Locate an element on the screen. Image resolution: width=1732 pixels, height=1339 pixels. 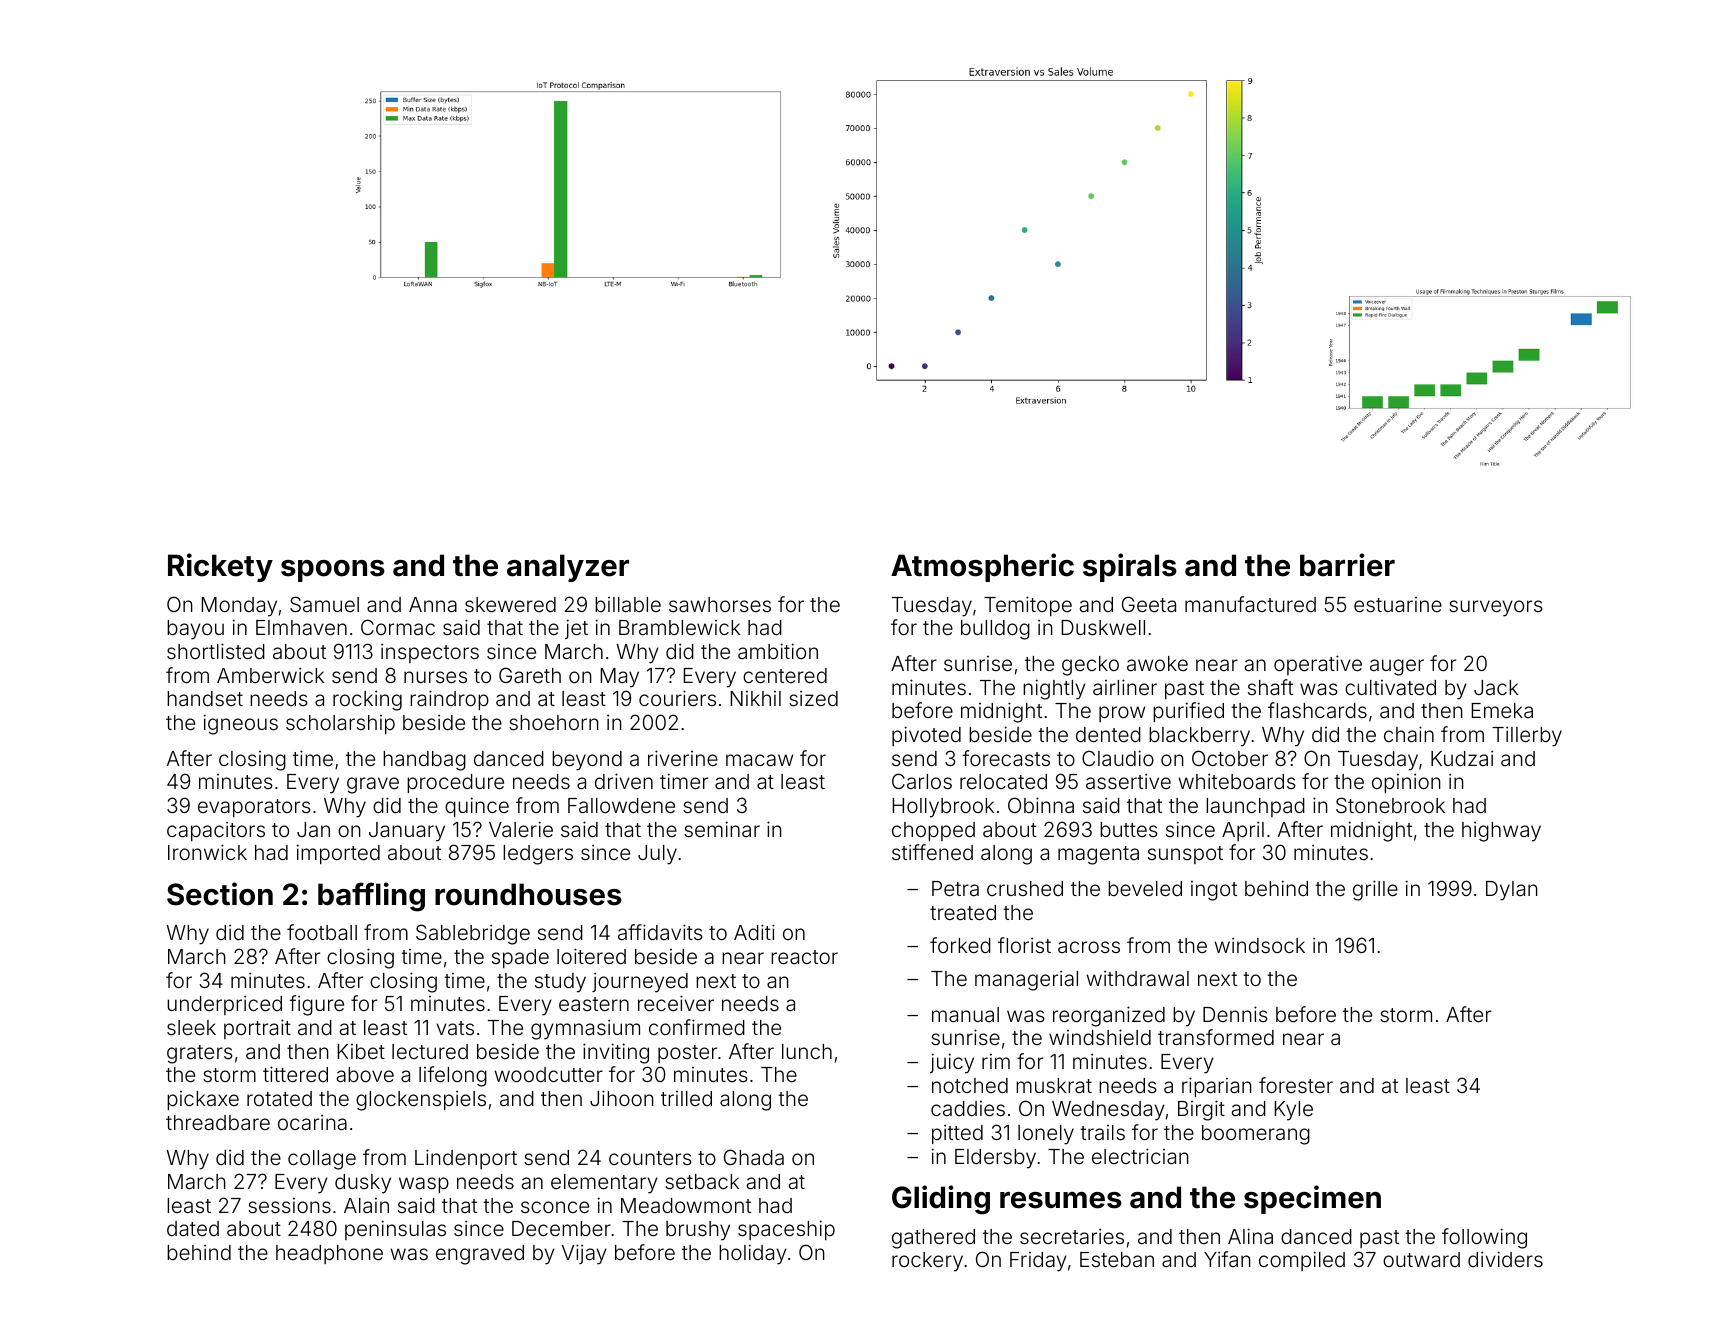
windsock is located at coordinates (1260, 945).
